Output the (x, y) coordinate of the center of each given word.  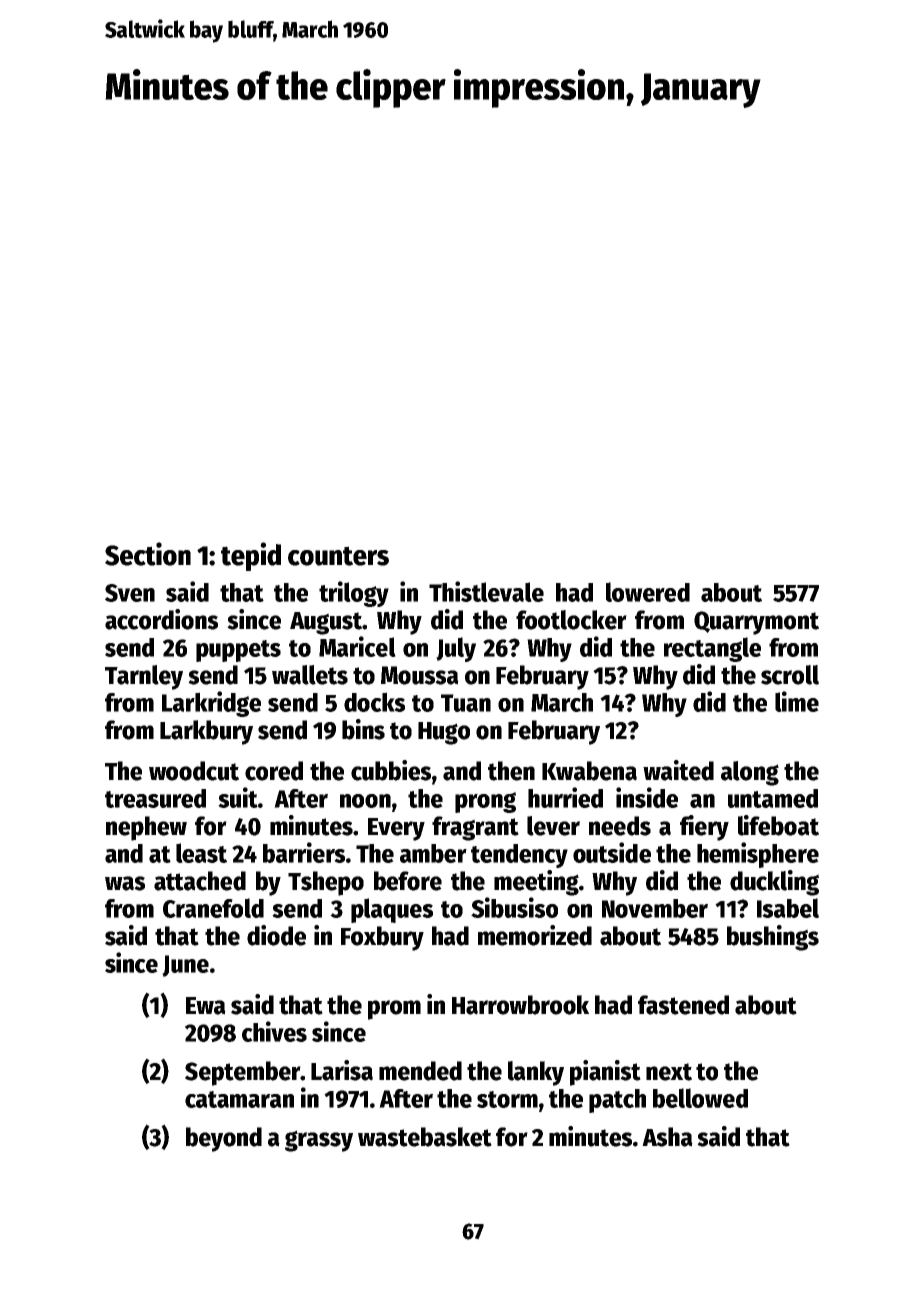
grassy (319, 1141)
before (408, 881)
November (655, 908)
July (456, 649)
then (511, 771)
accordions (161, 619)
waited (678, 770)
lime (797, 701)
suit (238, 797)
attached (200, 881)
